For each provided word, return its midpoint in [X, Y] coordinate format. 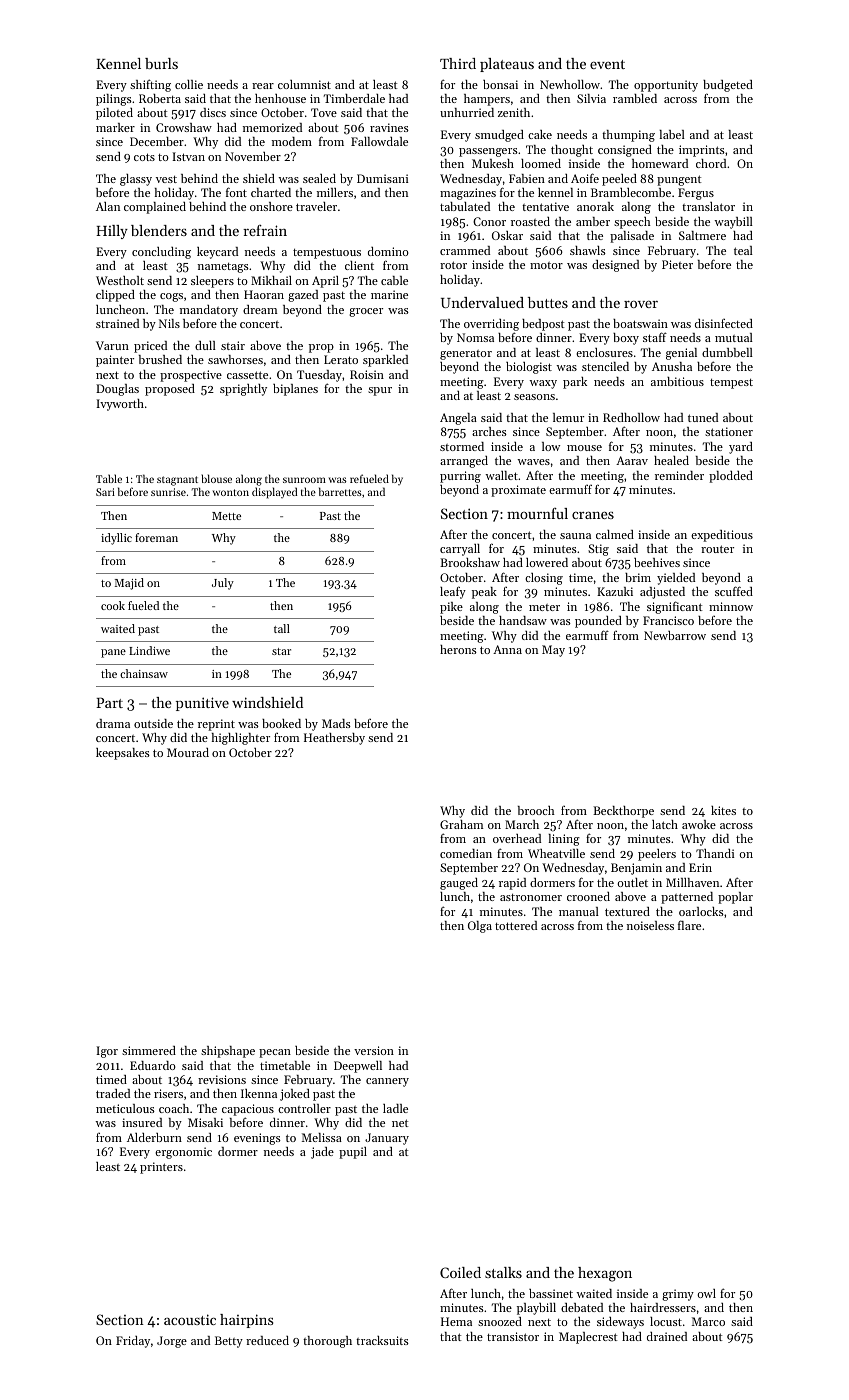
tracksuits [382, 1340]
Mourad [188, 752]
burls [161, 63]
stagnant [177, 481]
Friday [133, 1342]
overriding [491, 326]
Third [458, 63]
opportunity [666, 86]
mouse [584, 448]
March [522, 824]
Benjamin [636, 869]
